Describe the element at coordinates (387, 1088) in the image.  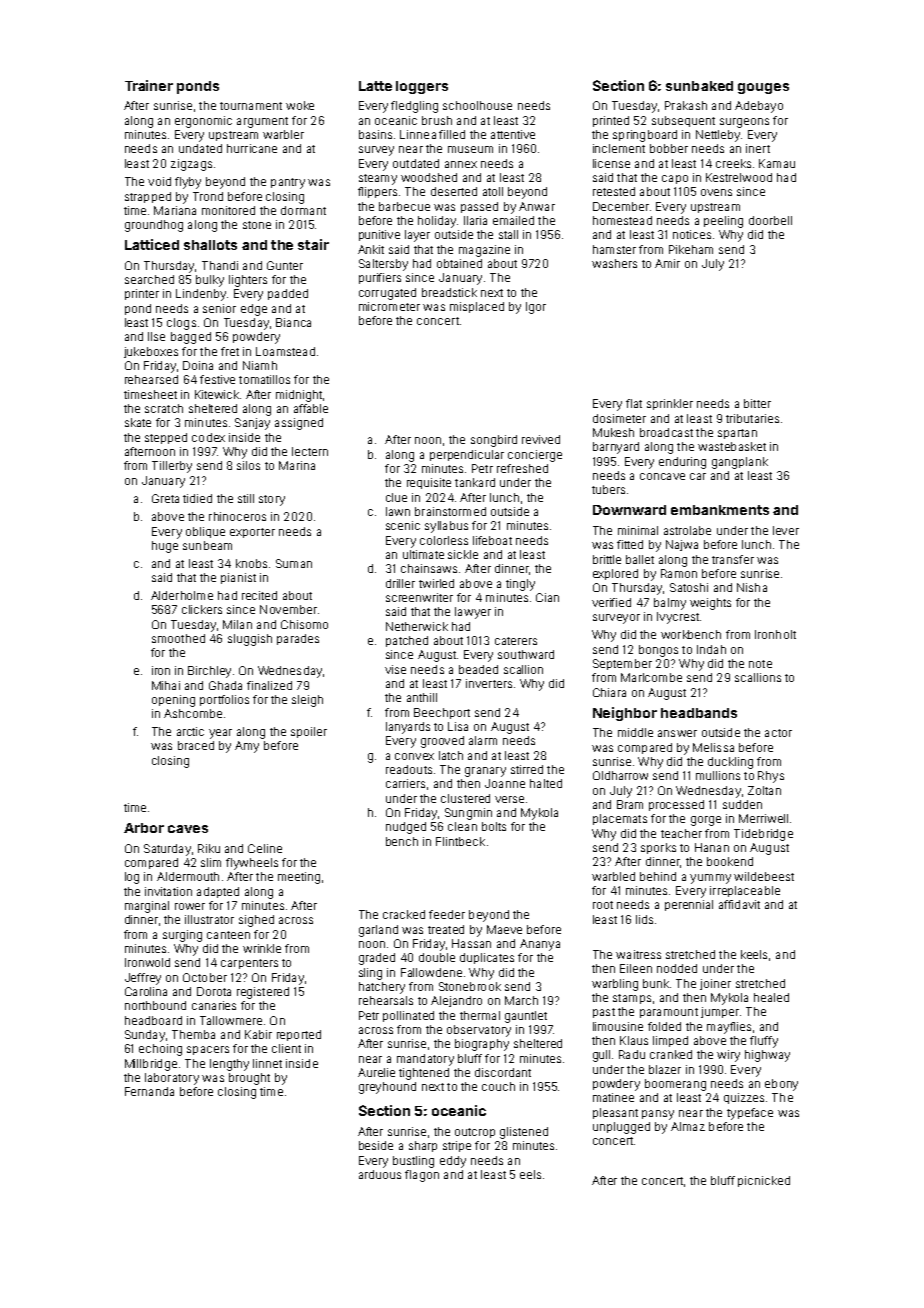
I see `greyhound` at that location.
